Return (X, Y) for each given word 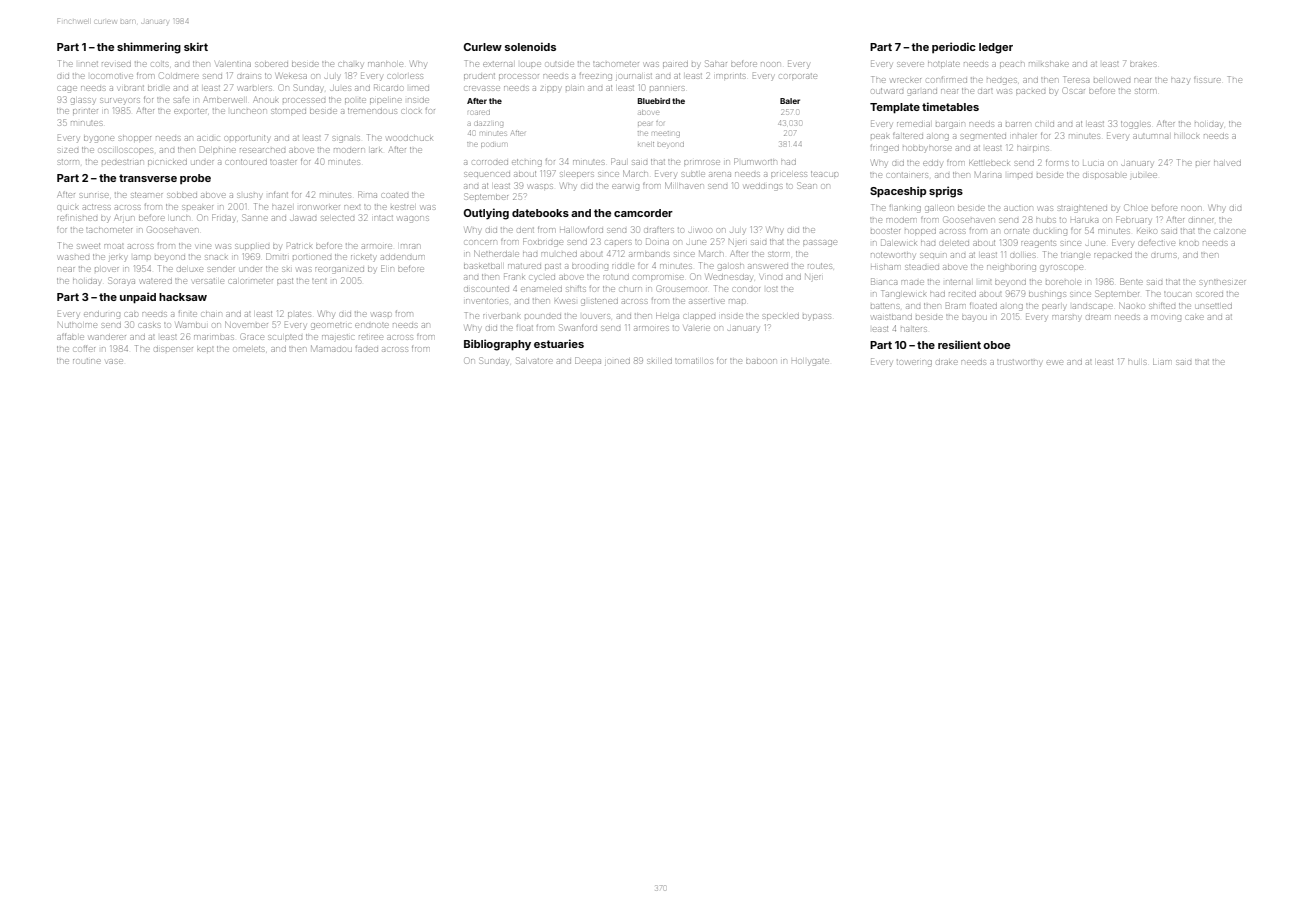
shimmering (149, 48)
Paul (618, 161)
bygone (99, 139)
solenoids (530, 46)
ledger (996, 48)
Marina (988, 174)
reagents (1038, 244)
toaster (283, 162)
